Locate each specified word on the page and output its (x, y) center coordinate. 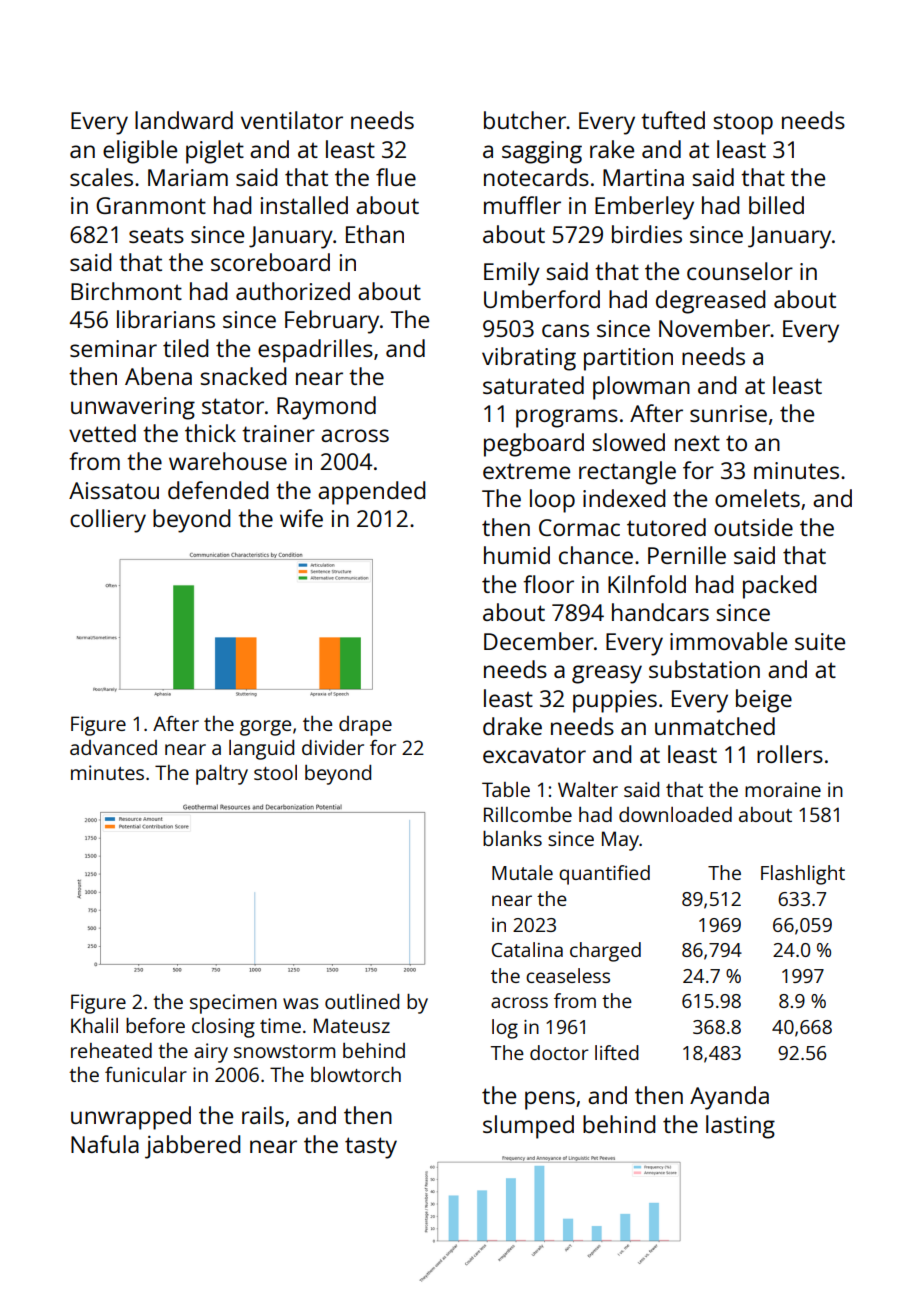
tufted (673, 120)
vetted (102, 433)
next (697, 443)
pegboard (534, 445)
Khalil (94, 1025)
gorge (265, 728)
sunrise (728, 413)
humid (517, 555)
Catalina (527, 949)
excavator (534, 755)
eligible (140, 152)
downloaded (675, 814)
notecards (536, 177)
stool (275, 772)
